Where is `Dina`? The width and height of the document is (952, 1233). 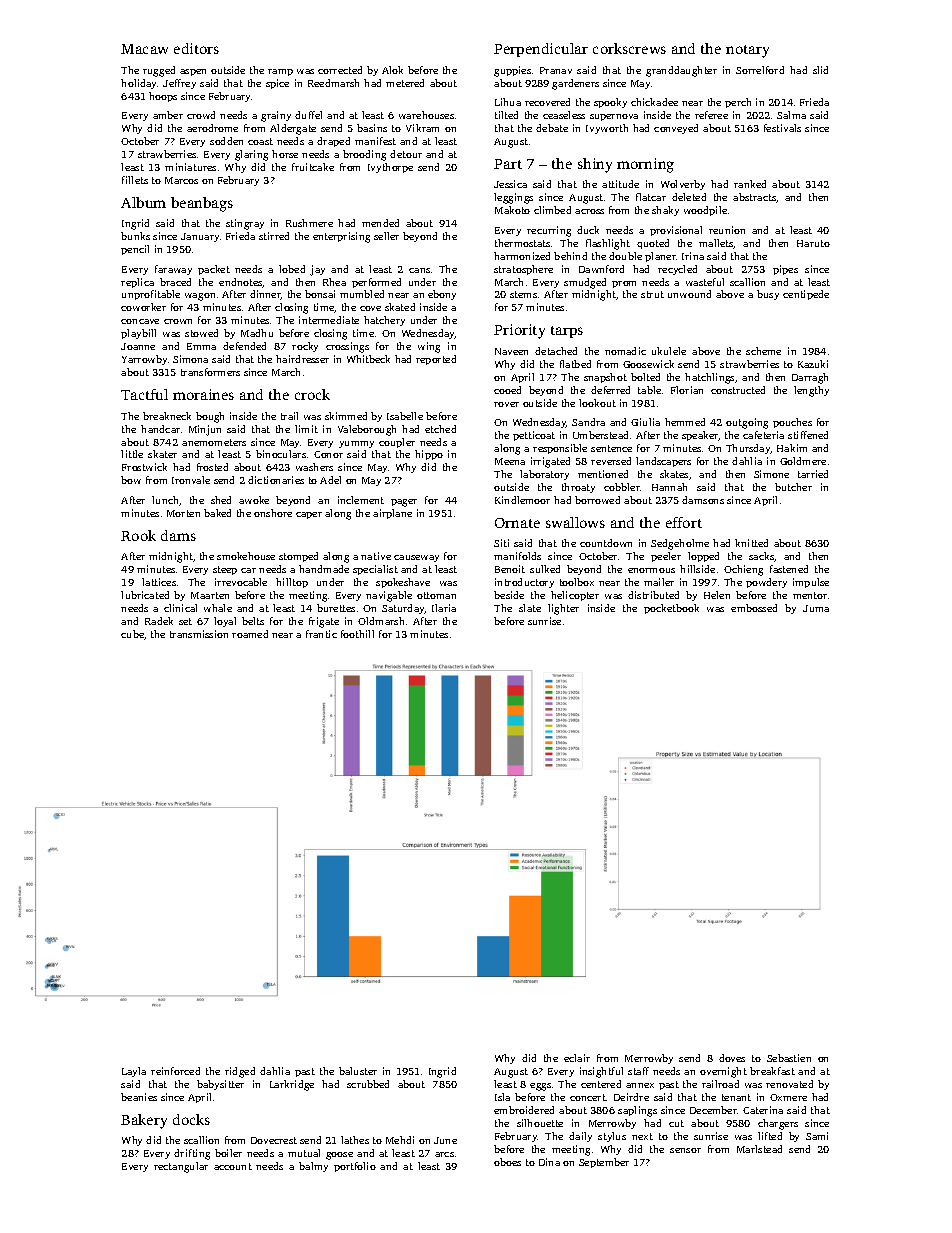 Dina is located at coordinates (549, 1162).
